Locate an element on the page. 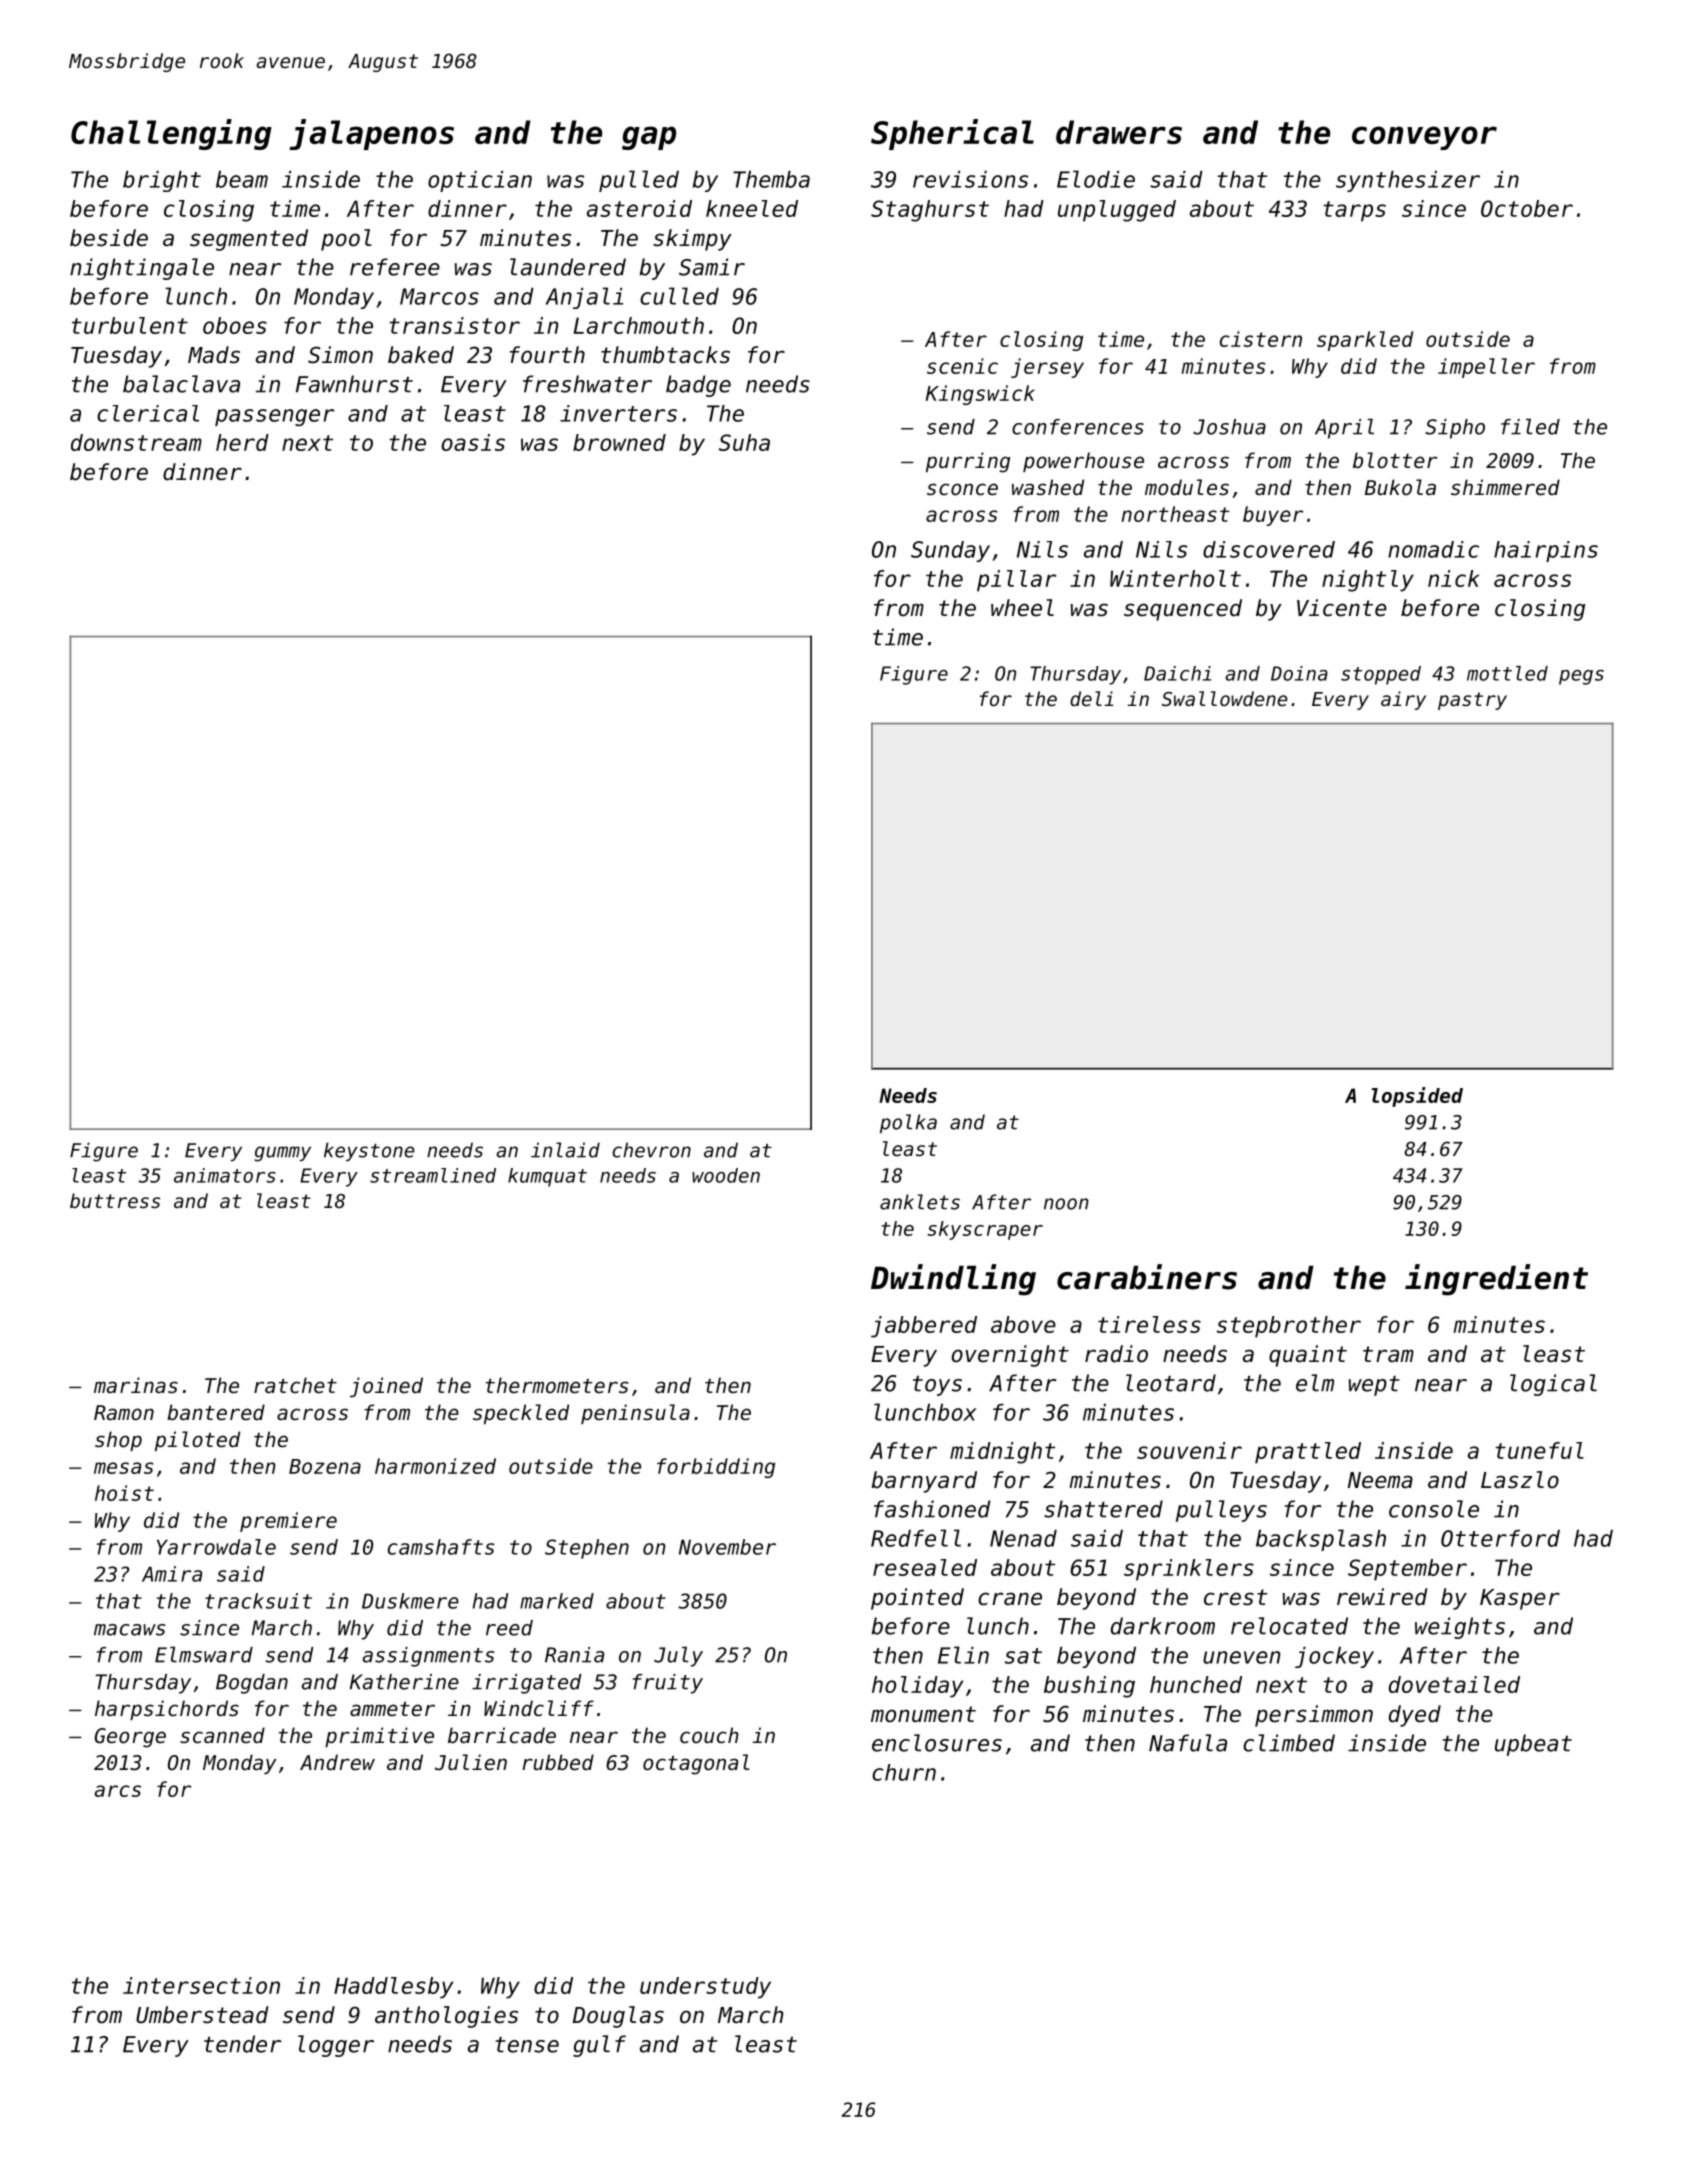 This page has height=2178, width=1683. Neema is located at coordinates (1380, 1480).
